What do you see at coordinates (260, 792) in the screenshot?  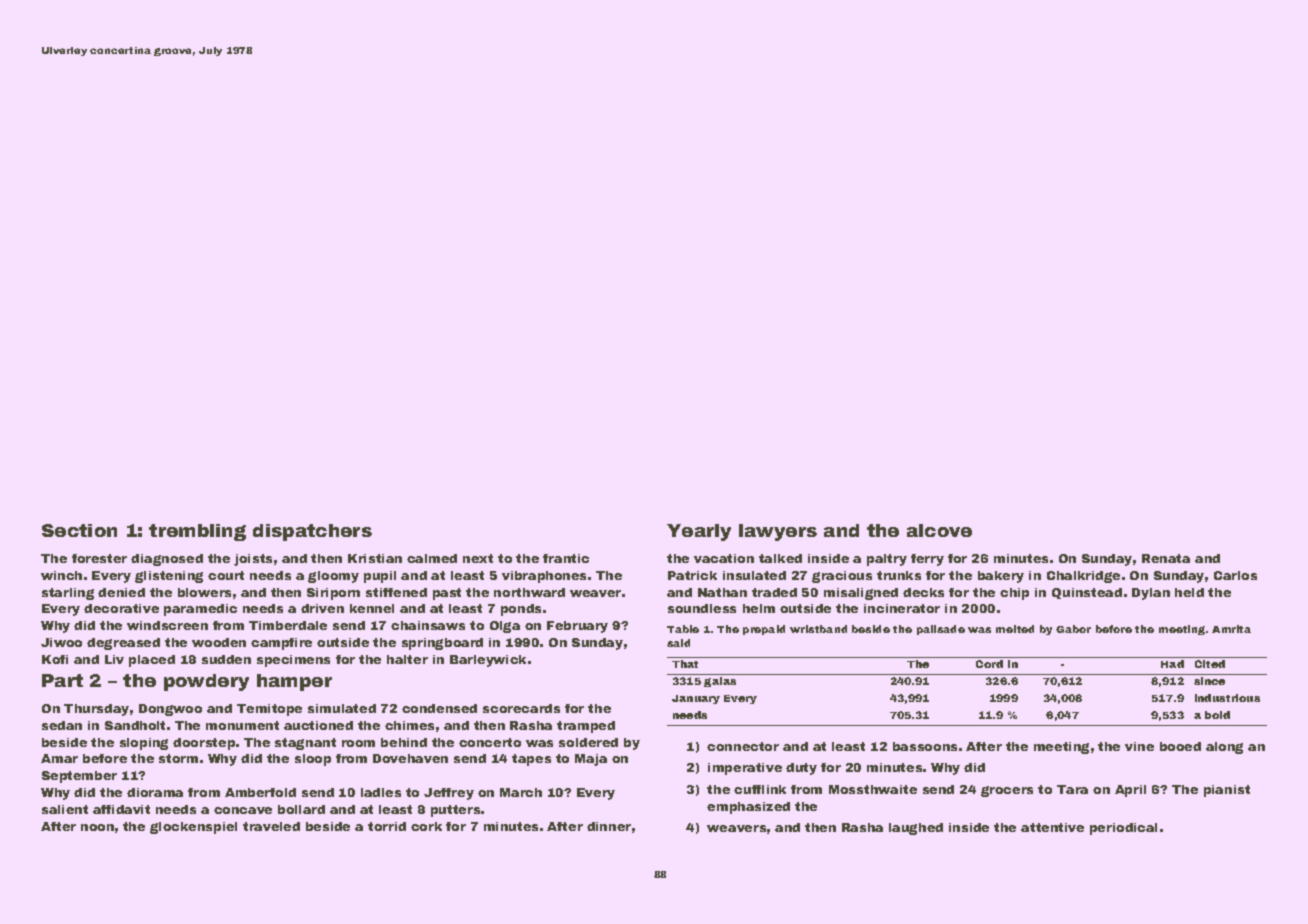 I see `Amberfold` at bounding box center [260, 792].
